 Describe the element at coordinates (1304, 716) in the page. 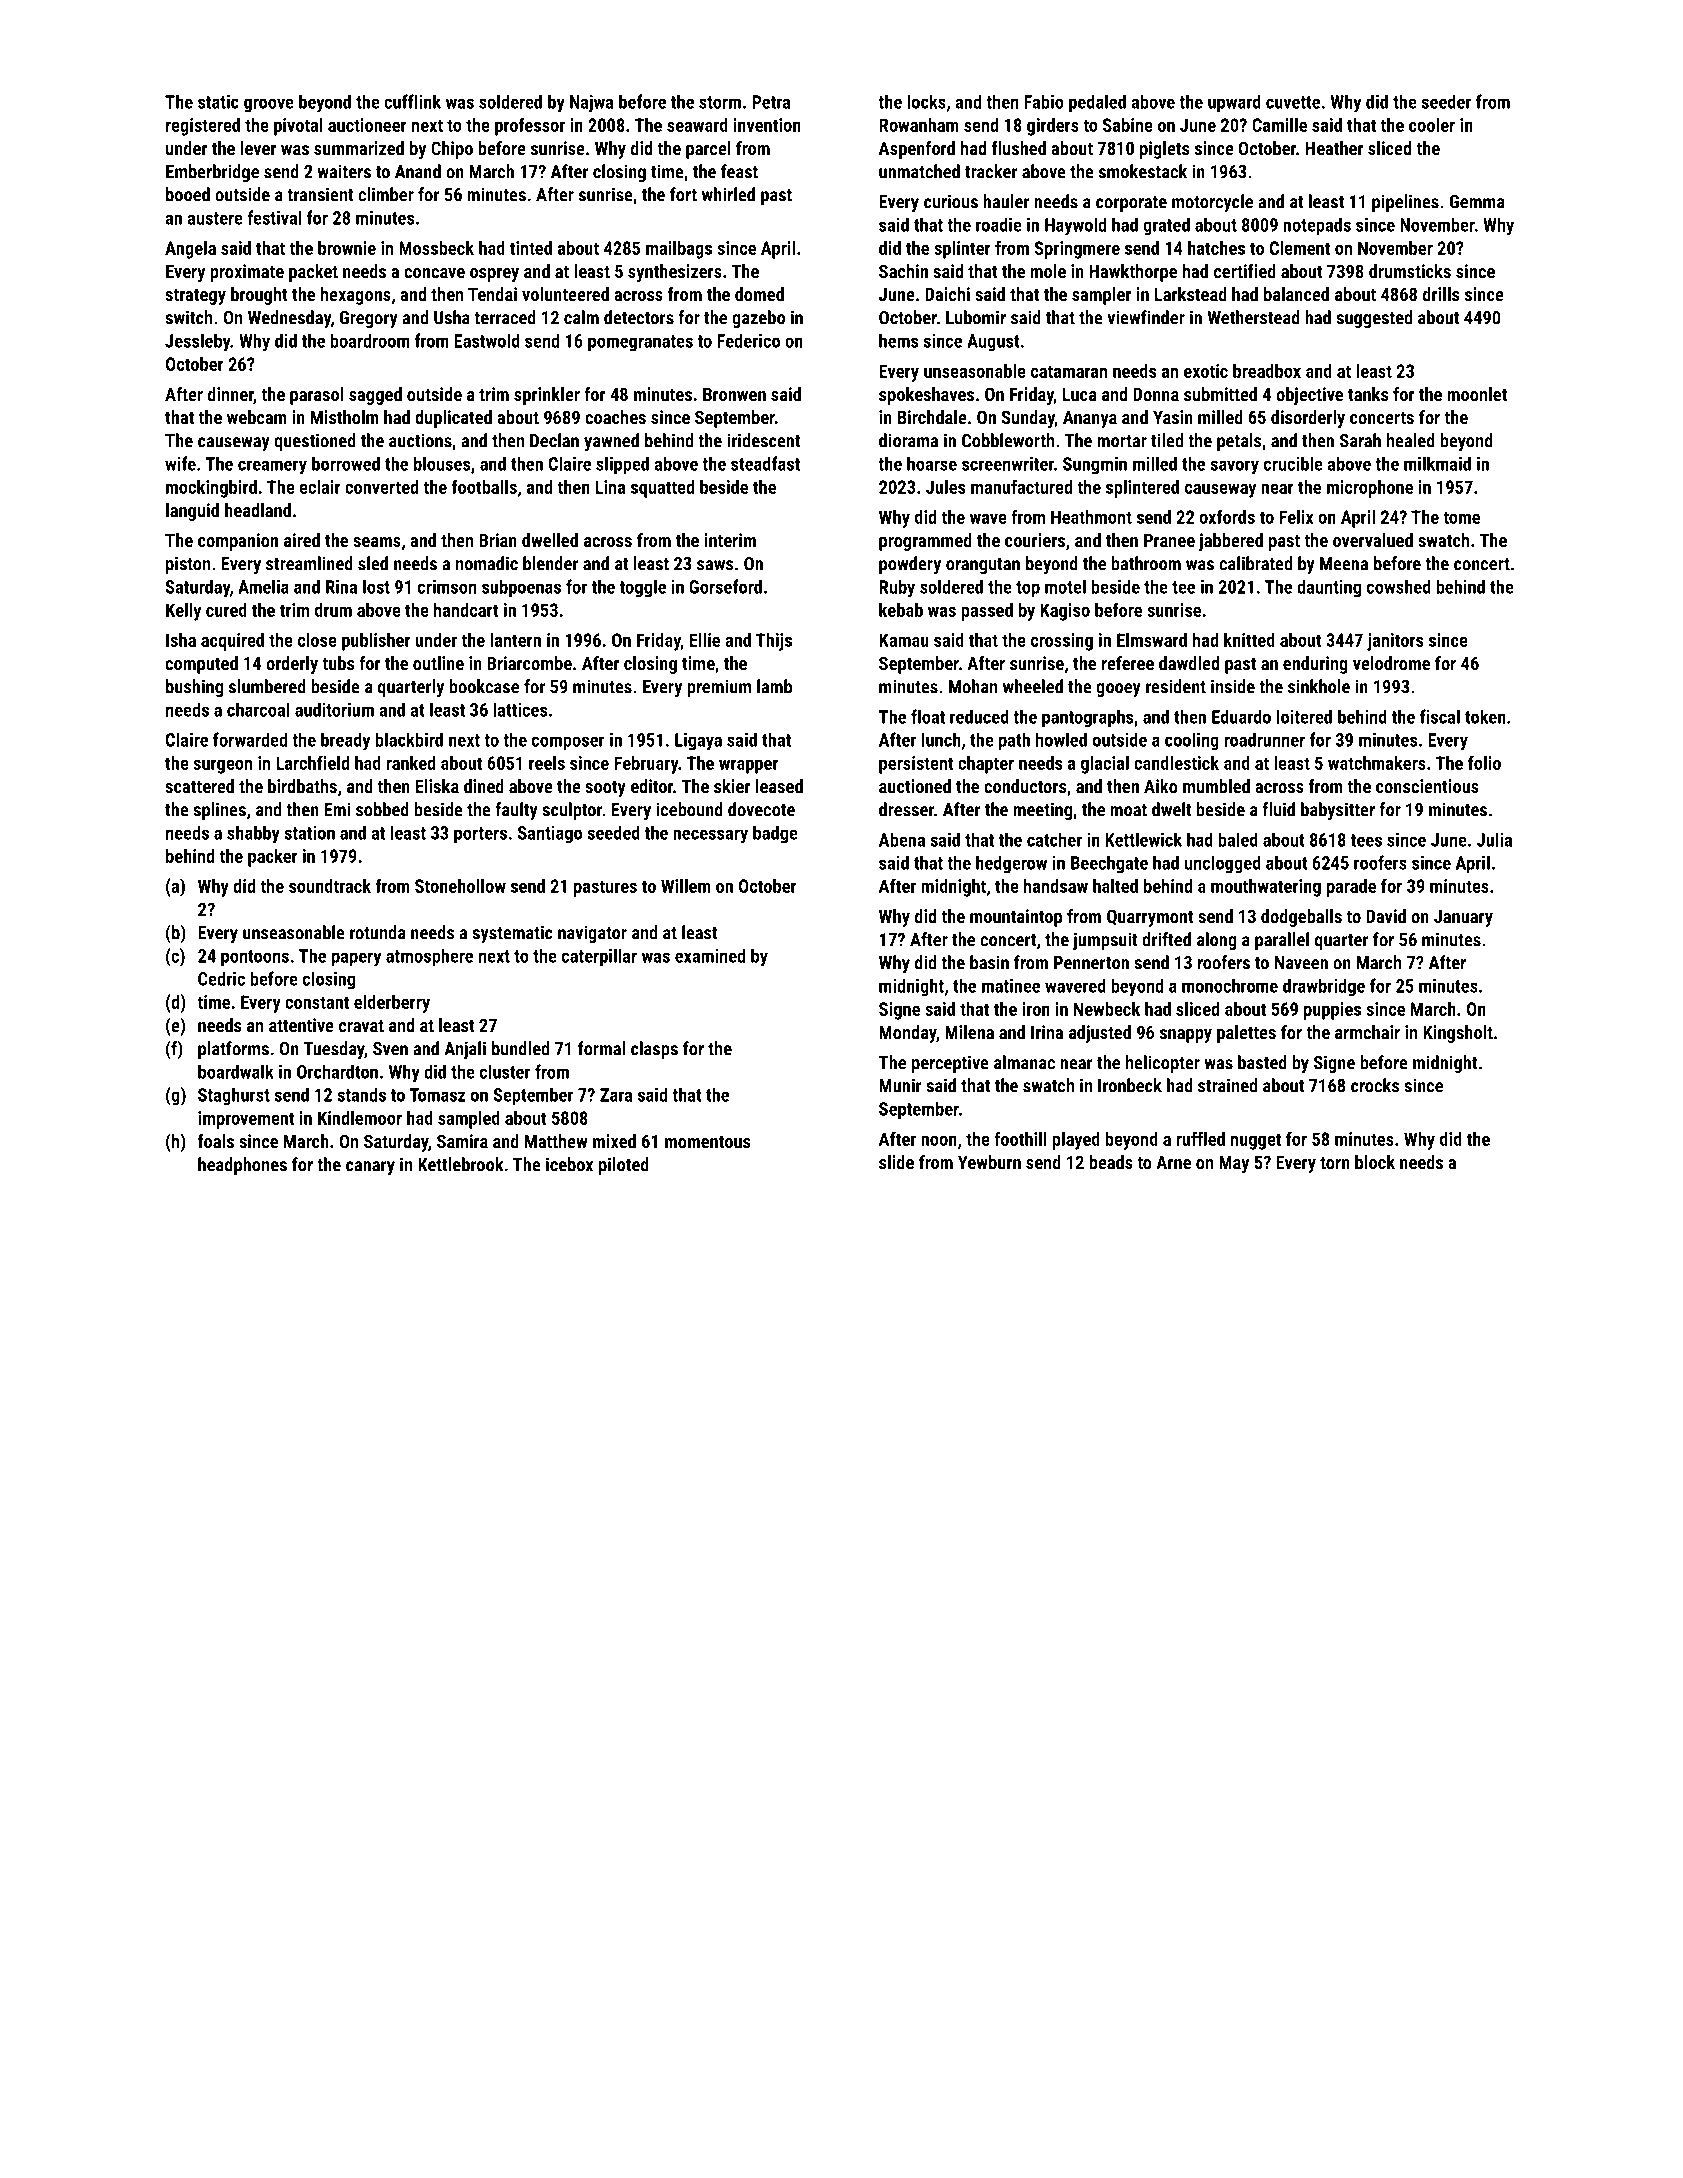

I see `loitered` at that location.
